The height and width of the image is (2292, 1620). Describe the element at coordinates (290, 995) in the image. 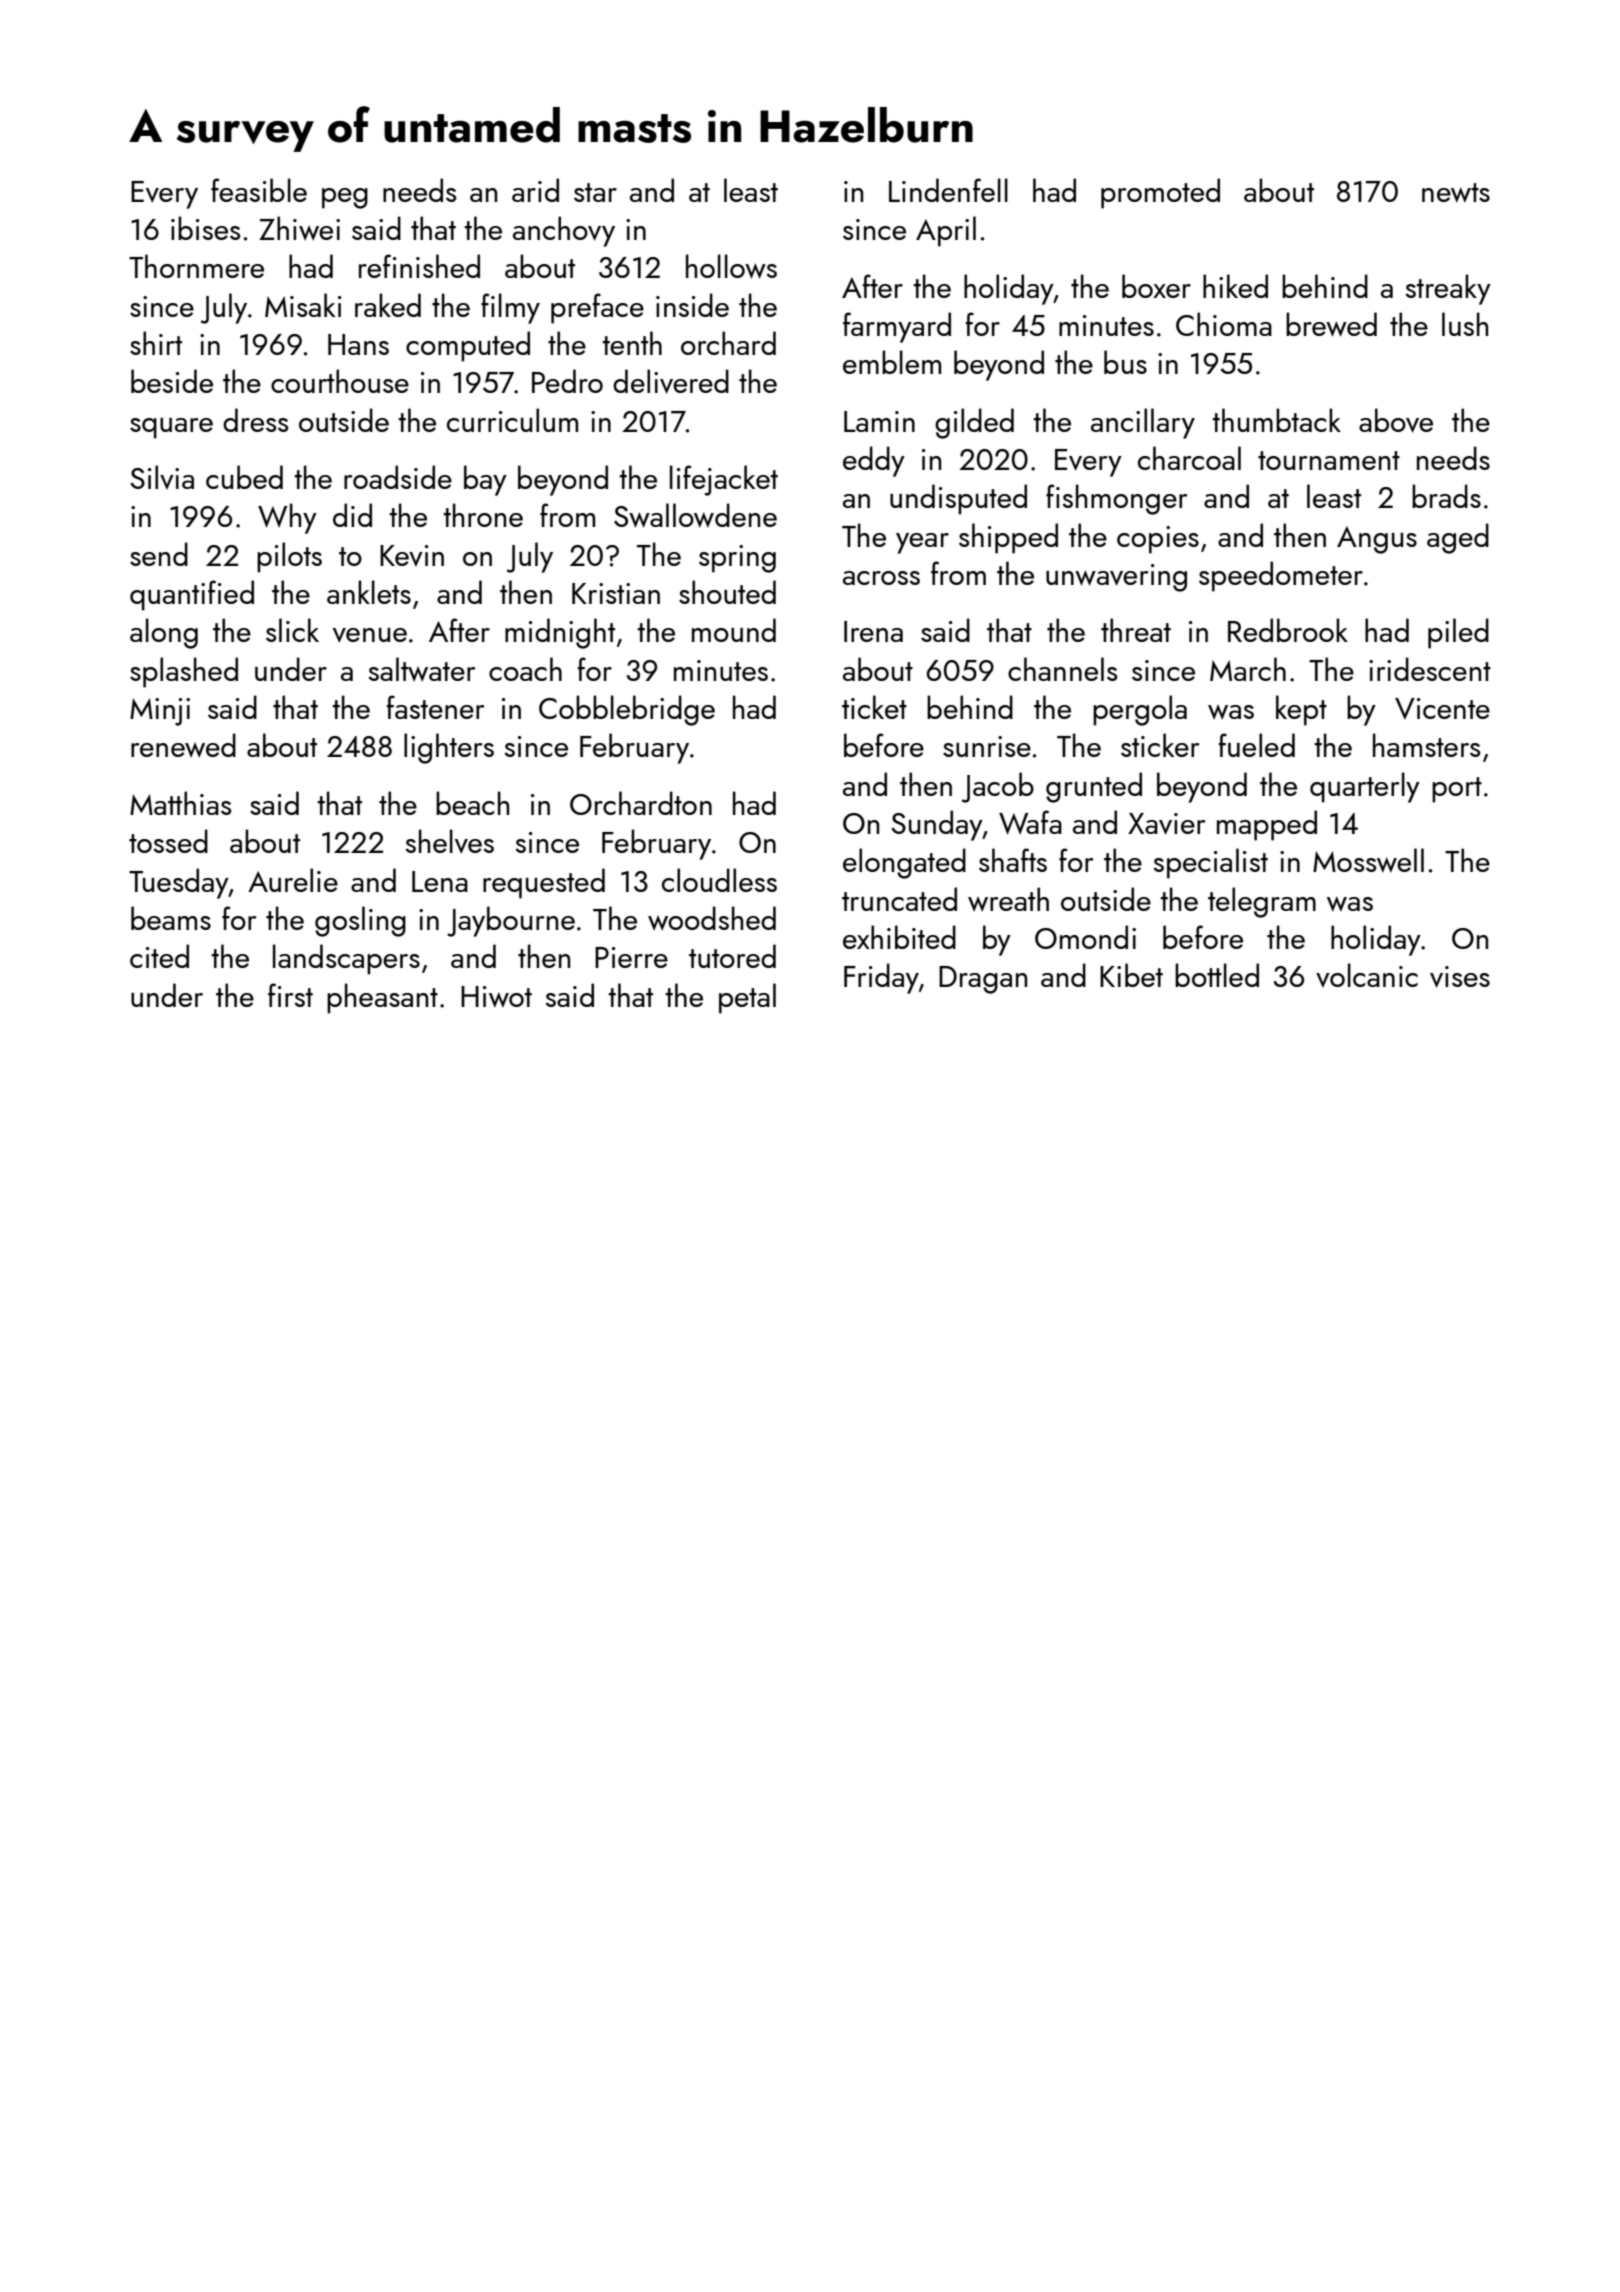

I see `first` at that location.
